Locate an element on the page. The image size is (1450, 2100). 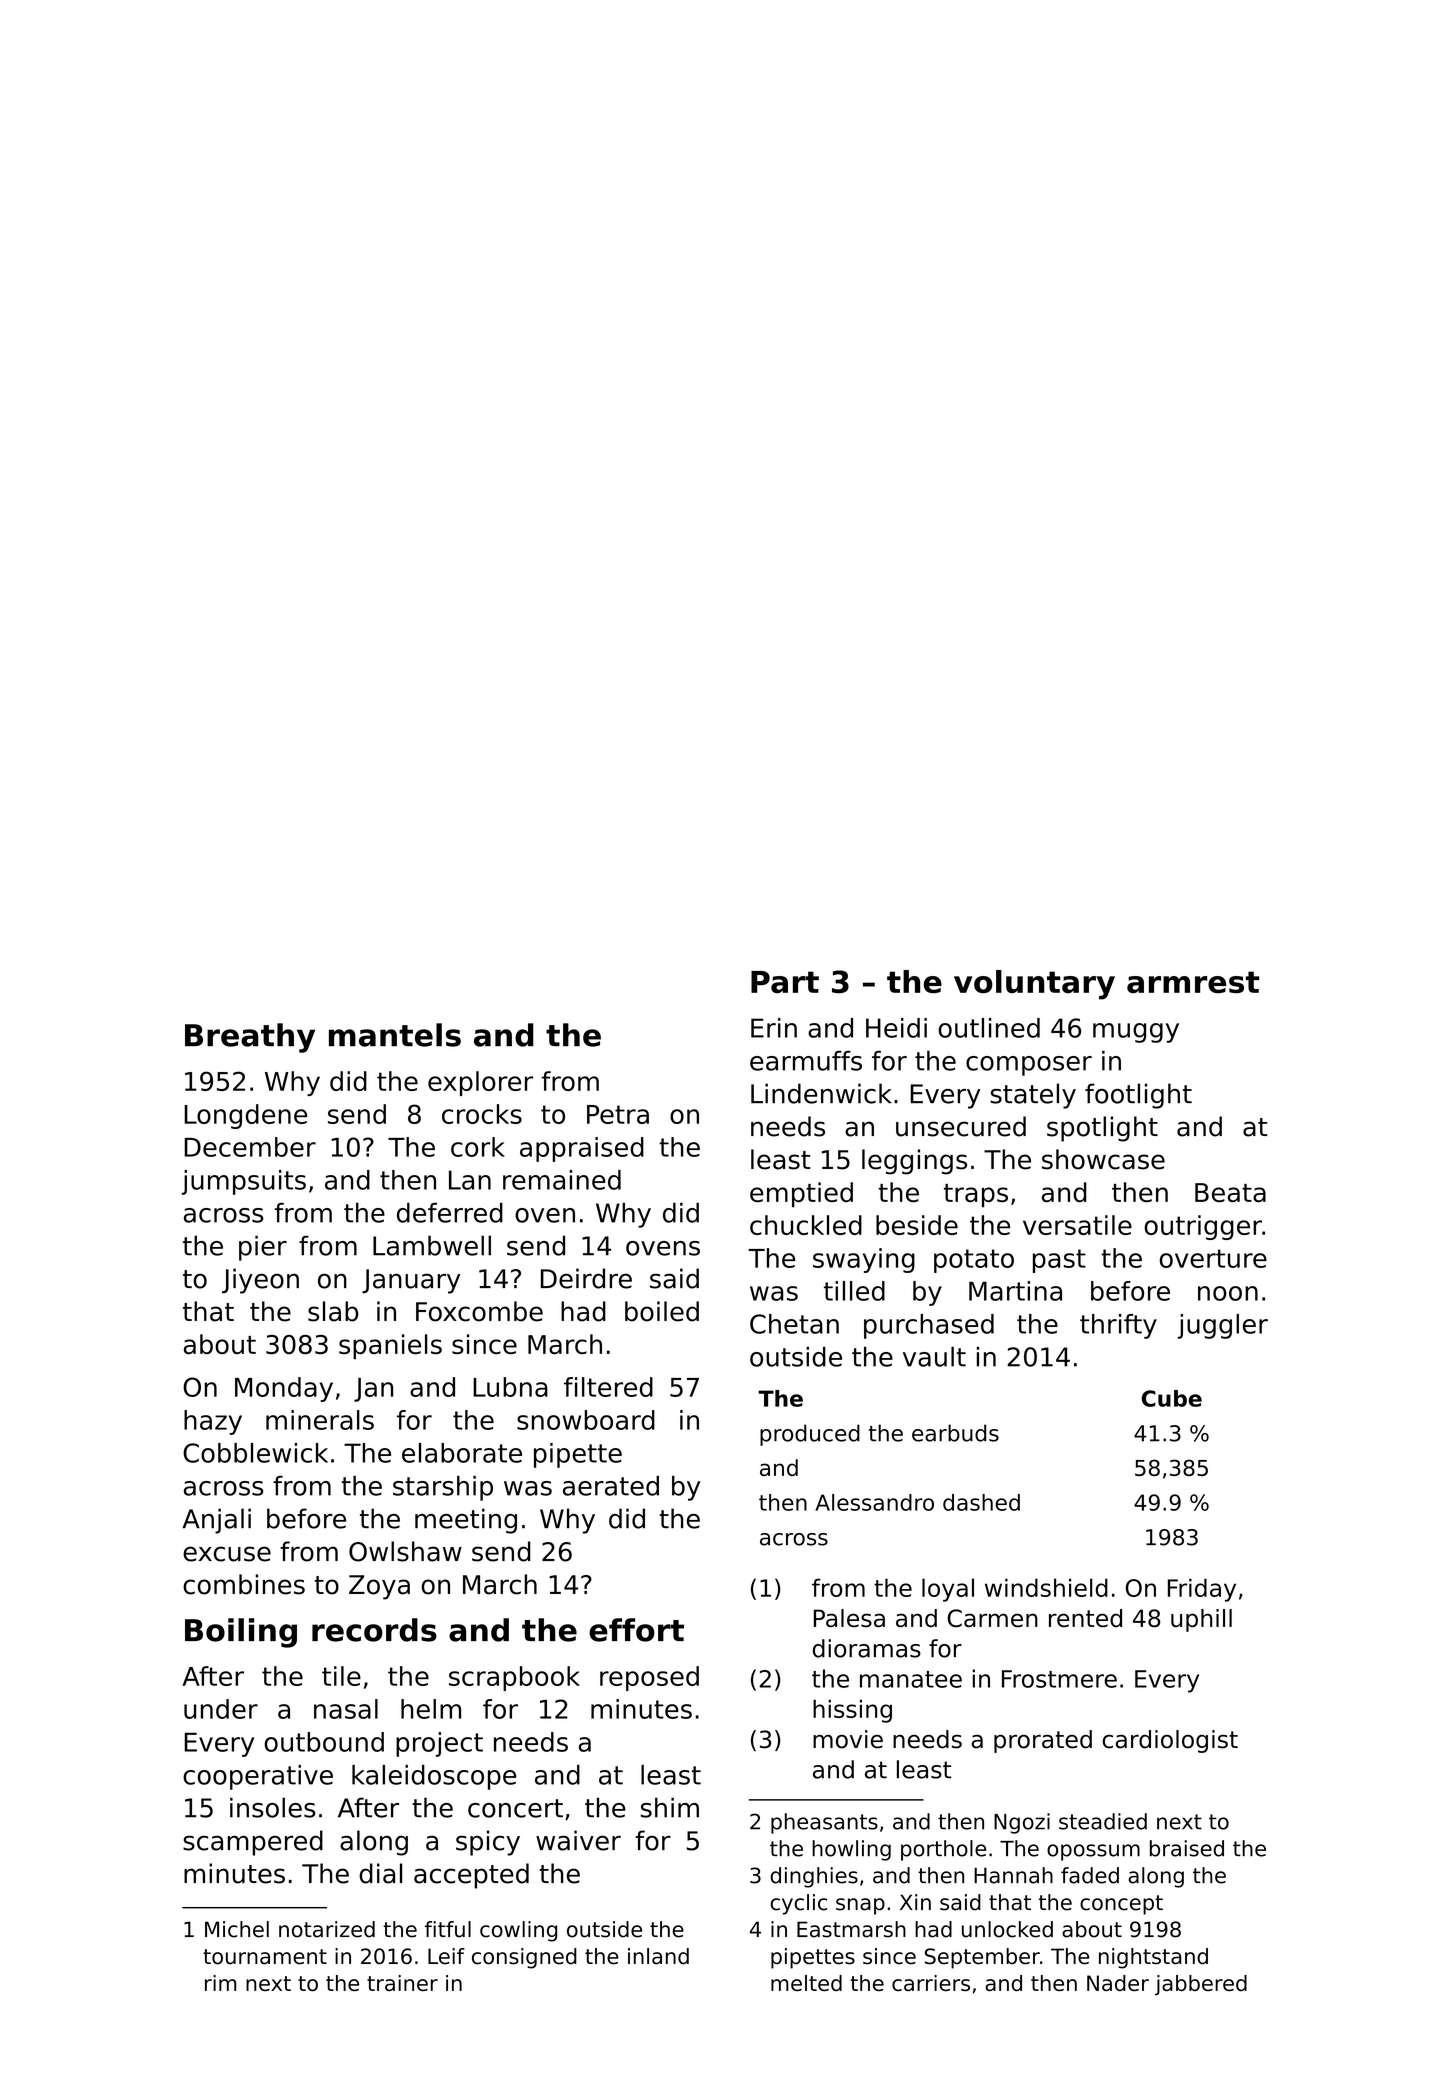
Longdene is located at coordinates (245, 1116).
